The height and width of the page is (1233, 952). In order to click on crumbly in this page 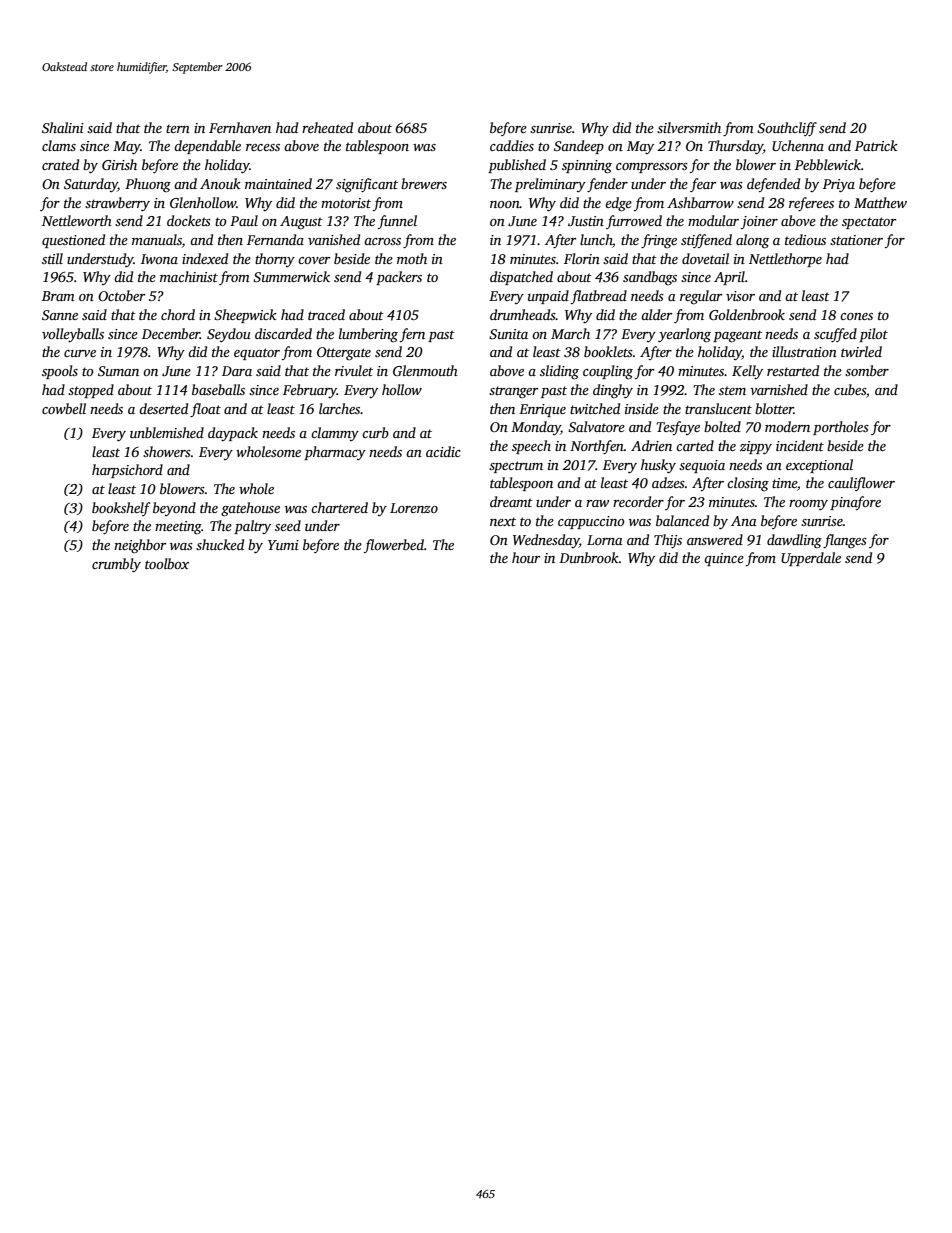, I will do `click(116, 565)`.
